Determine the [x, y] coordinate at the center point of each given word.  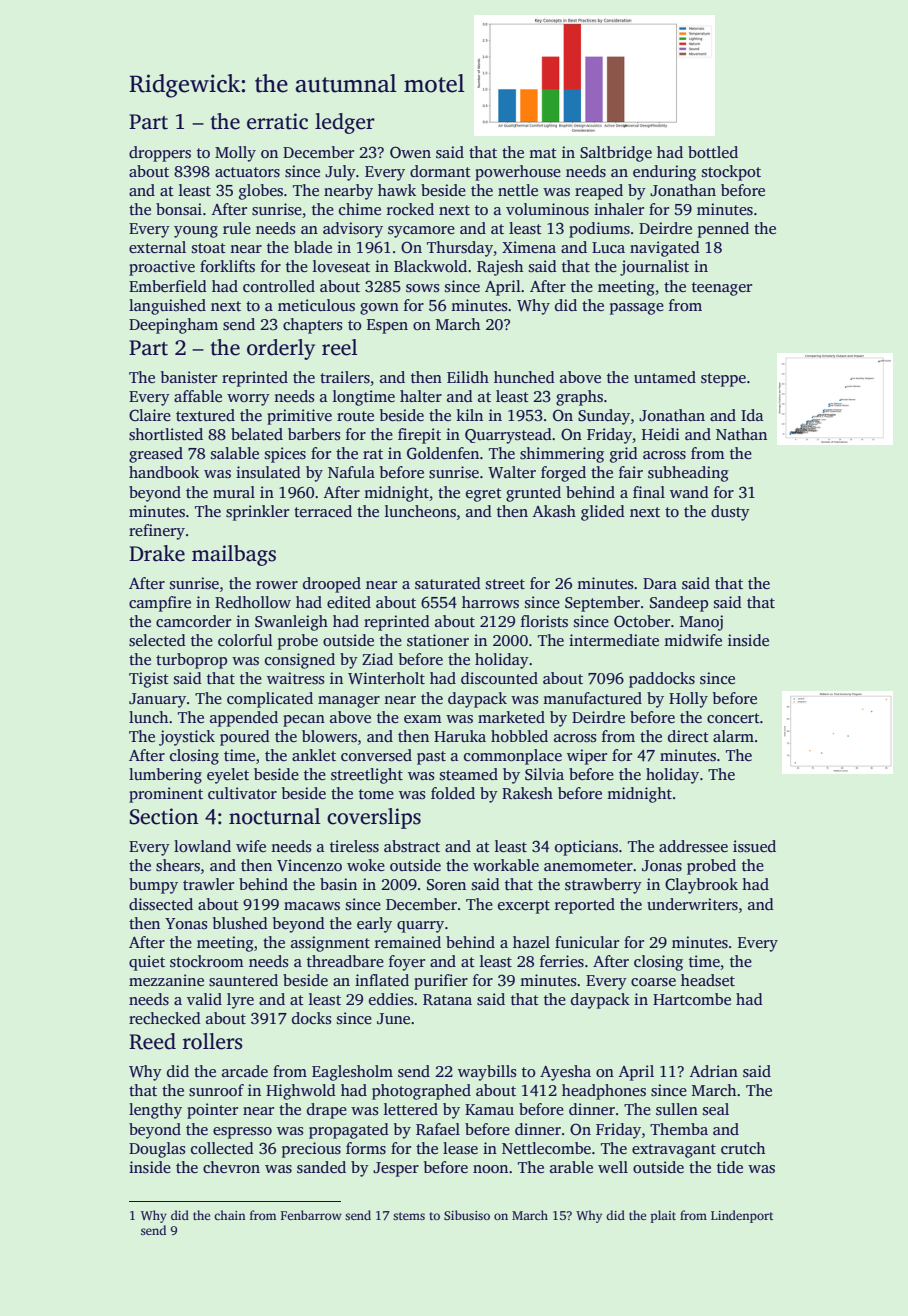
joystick [187, 738]
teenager [722, 289]
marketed [511, 717]
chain [230, 1215]
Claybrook [701, 886]
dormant [440, 171]
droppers [160, 154]
